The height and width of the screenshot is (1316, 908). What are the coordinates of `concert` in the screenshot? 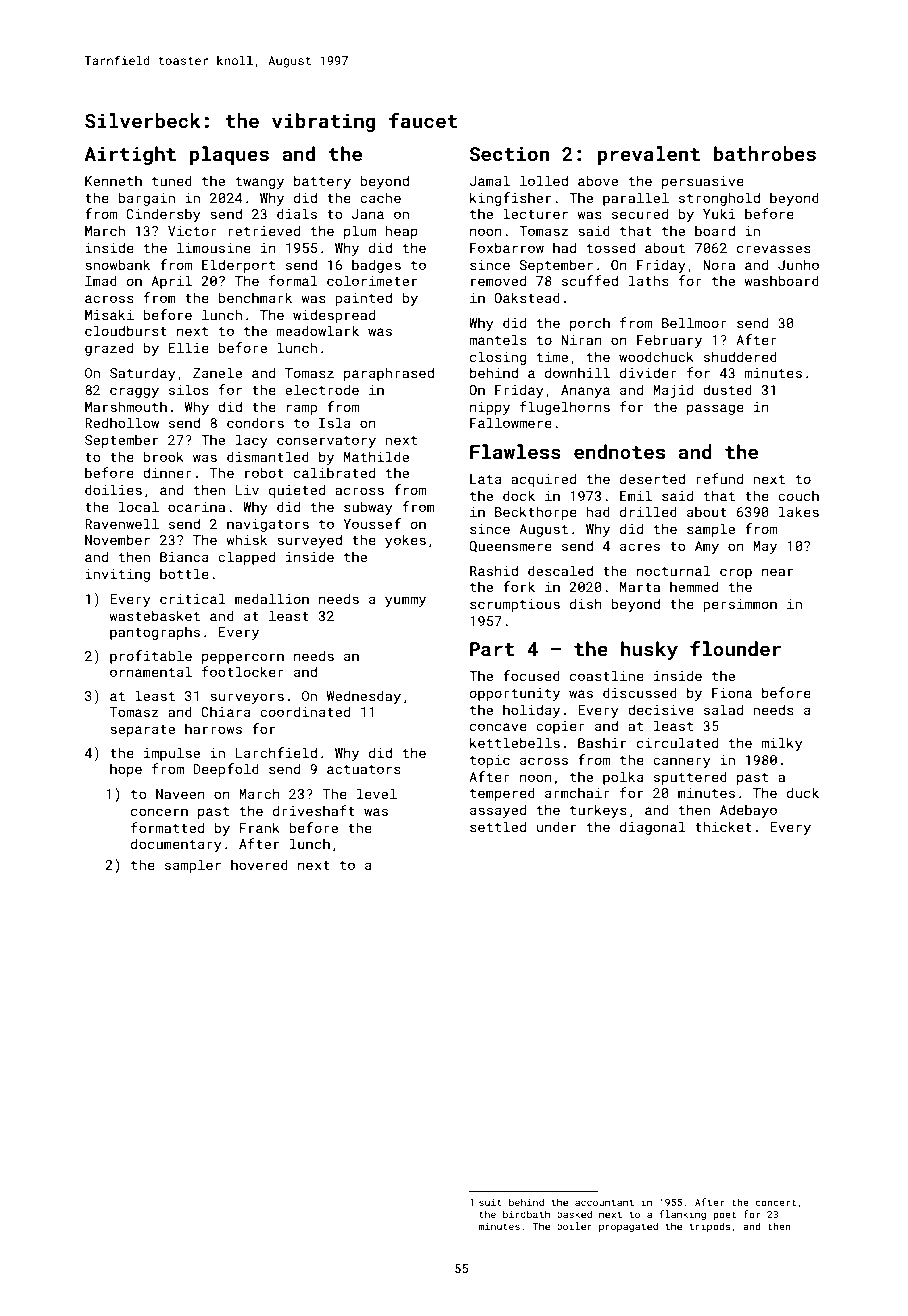 It's located at (775, 1202).
